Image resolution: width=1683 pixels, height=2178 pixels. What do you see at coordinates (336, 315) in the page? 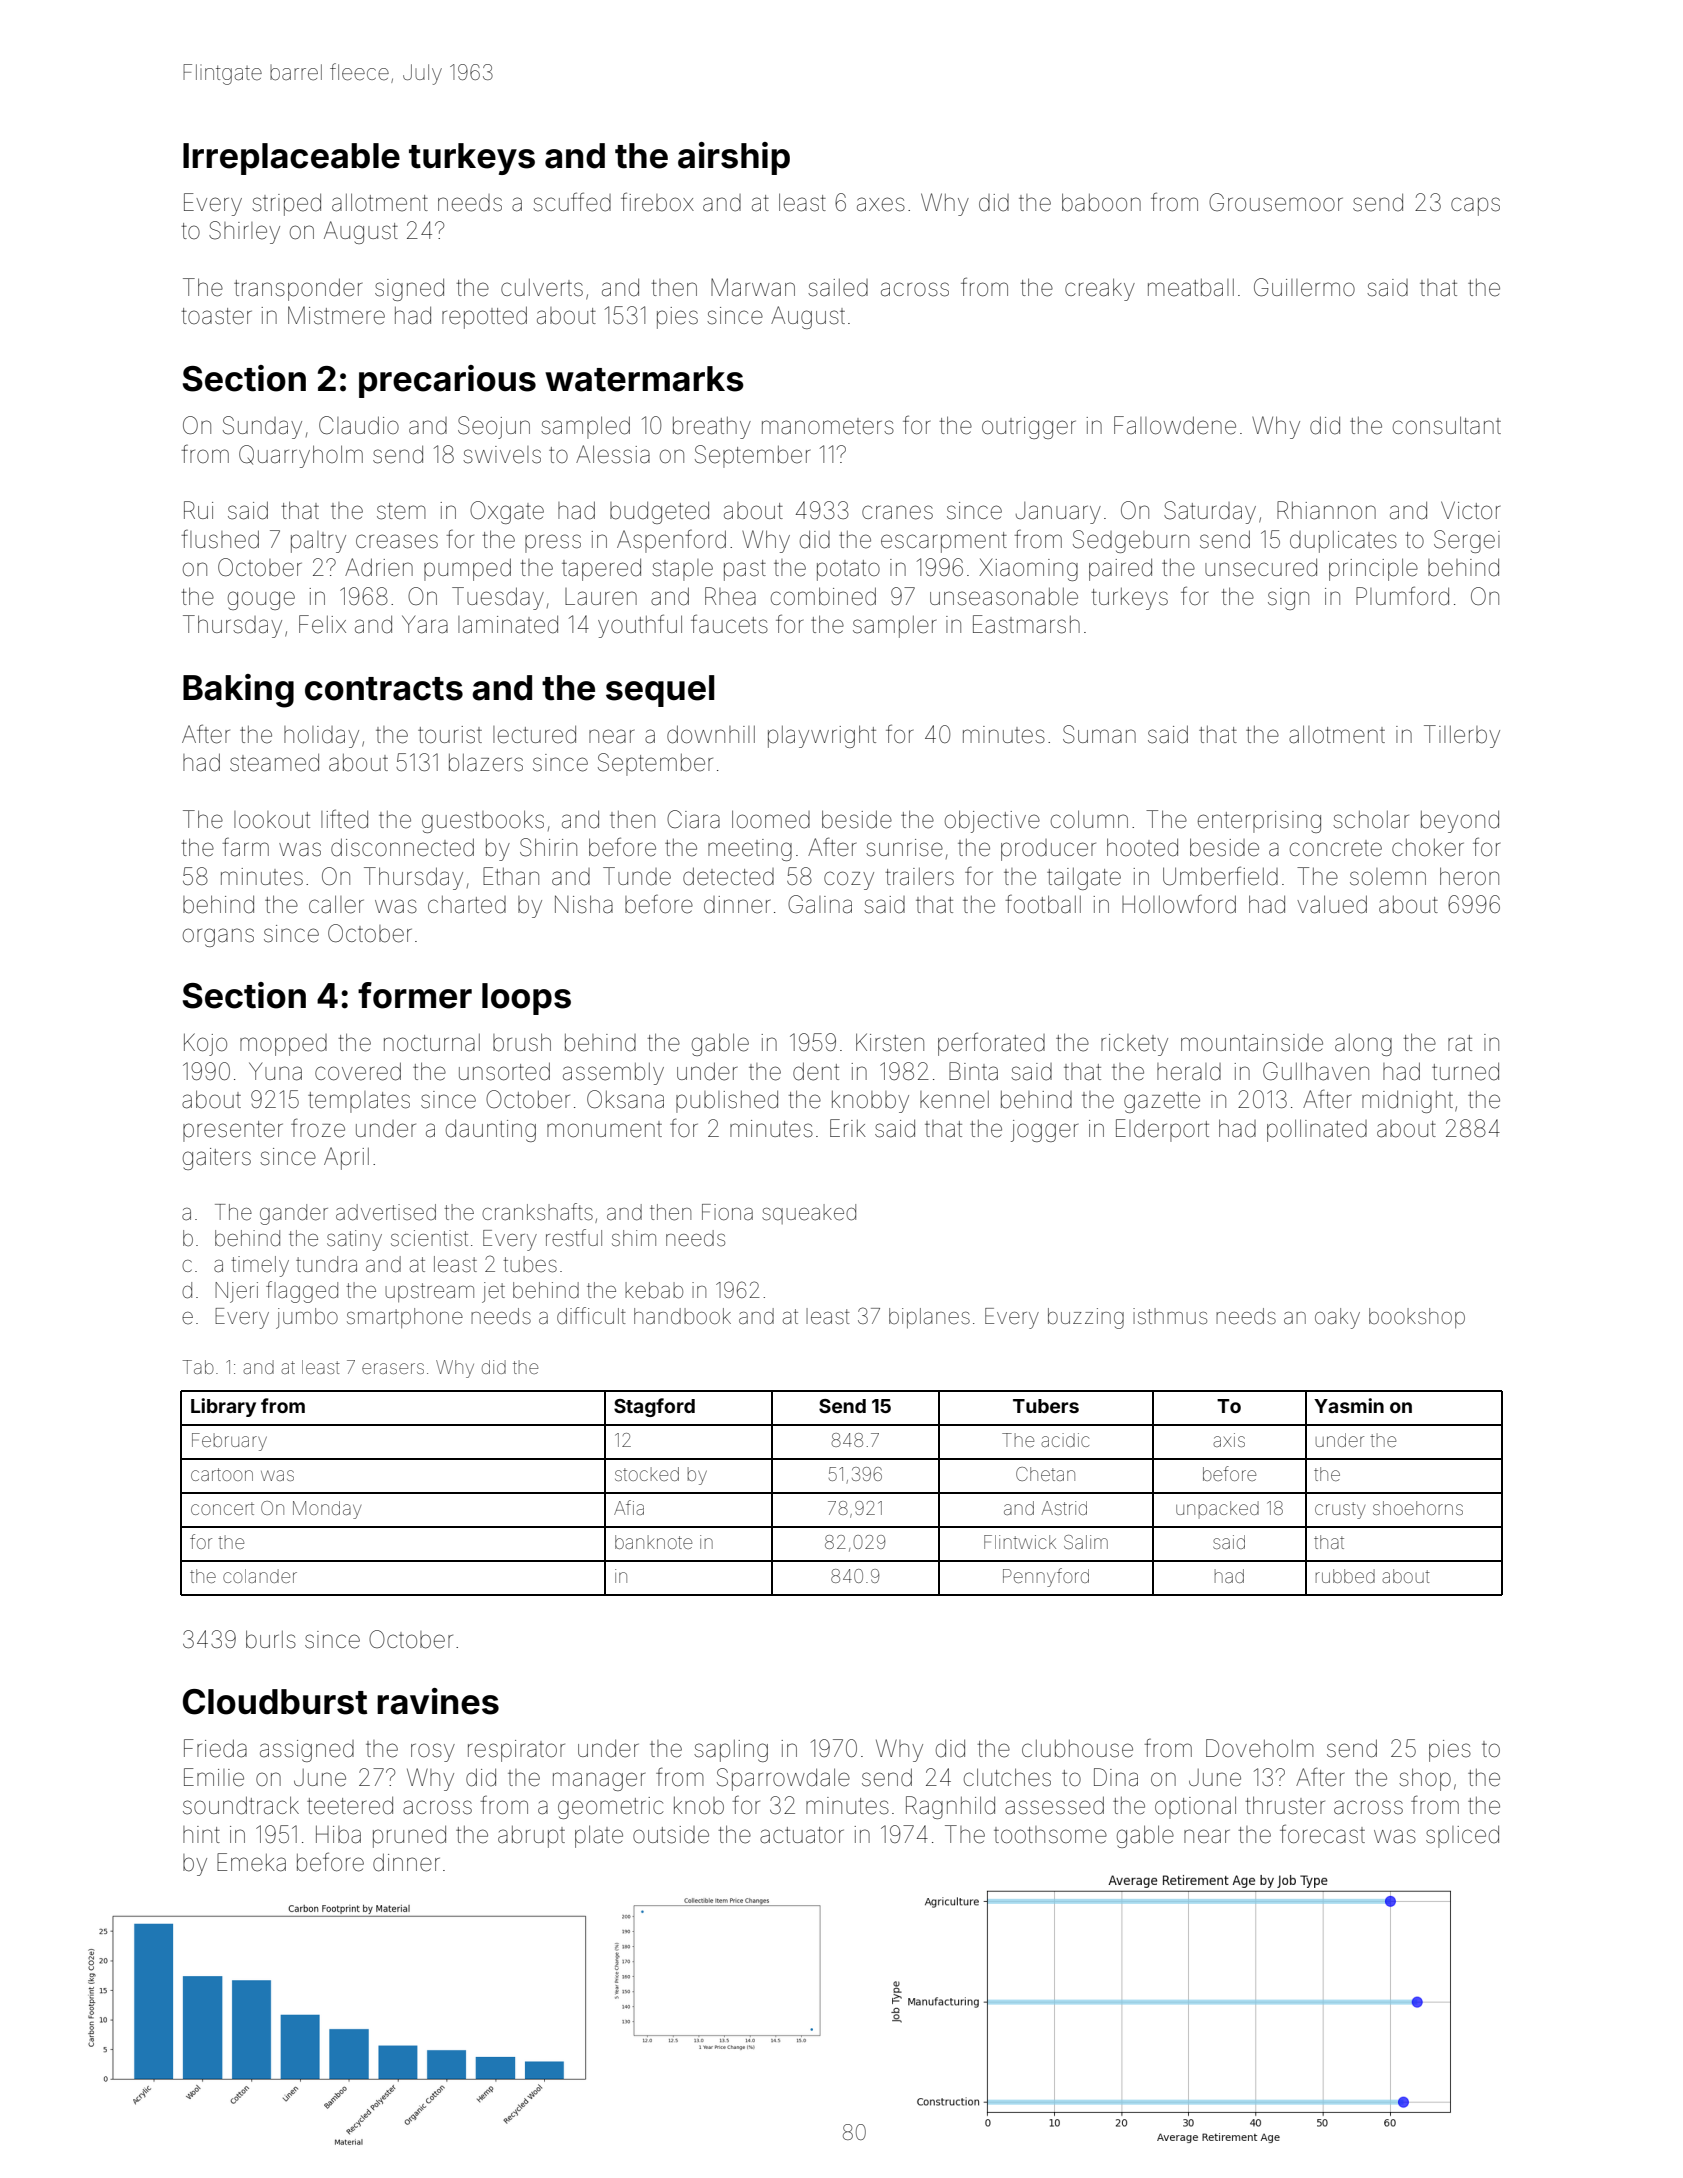
I see `Mistmere` at bounding box center [336, 315].
